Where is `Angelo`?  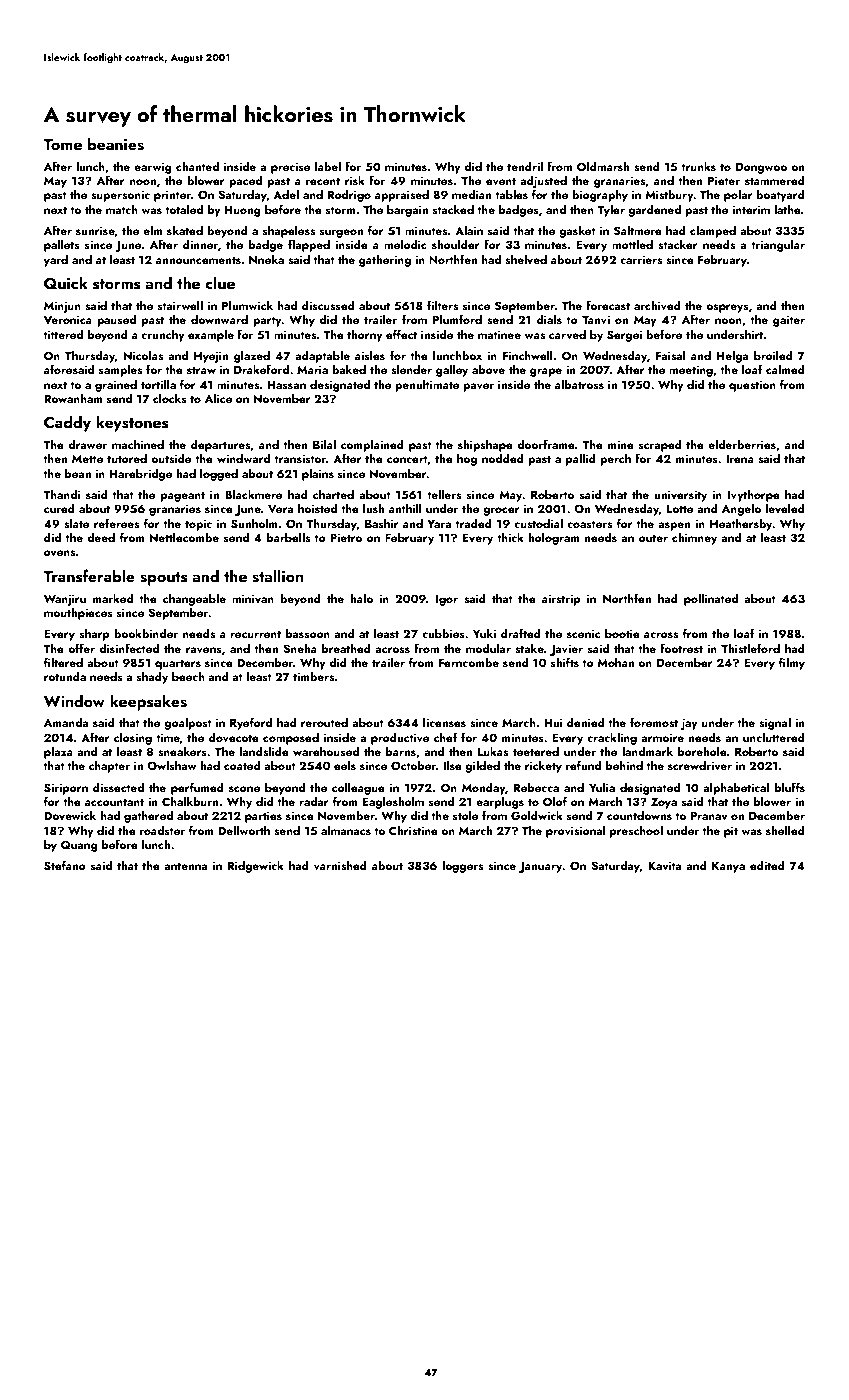 Angelo is located at coordinates (741, 510).
